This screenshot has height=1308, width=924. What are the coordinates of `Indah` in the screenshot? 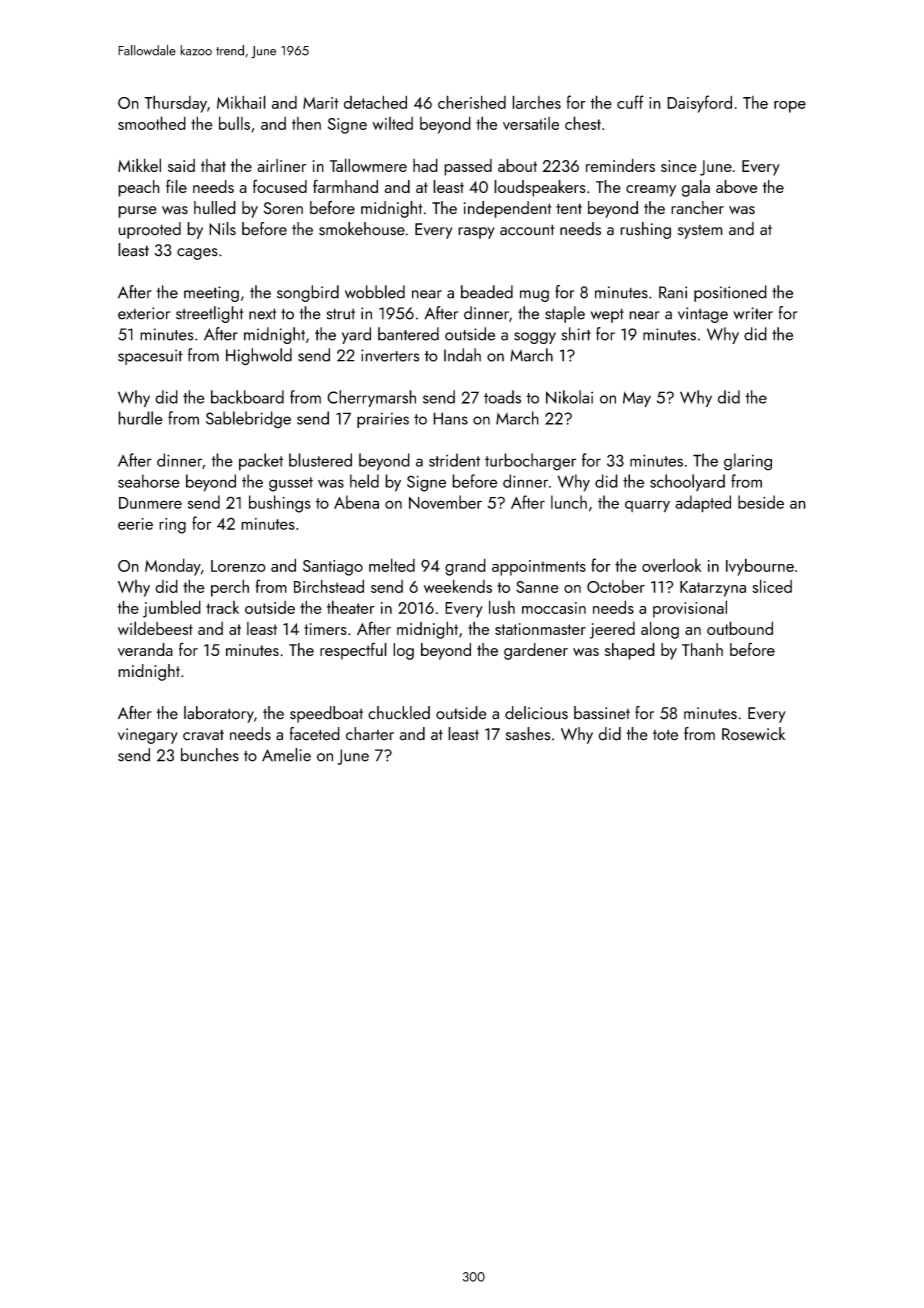 It's located at (462, 355).
